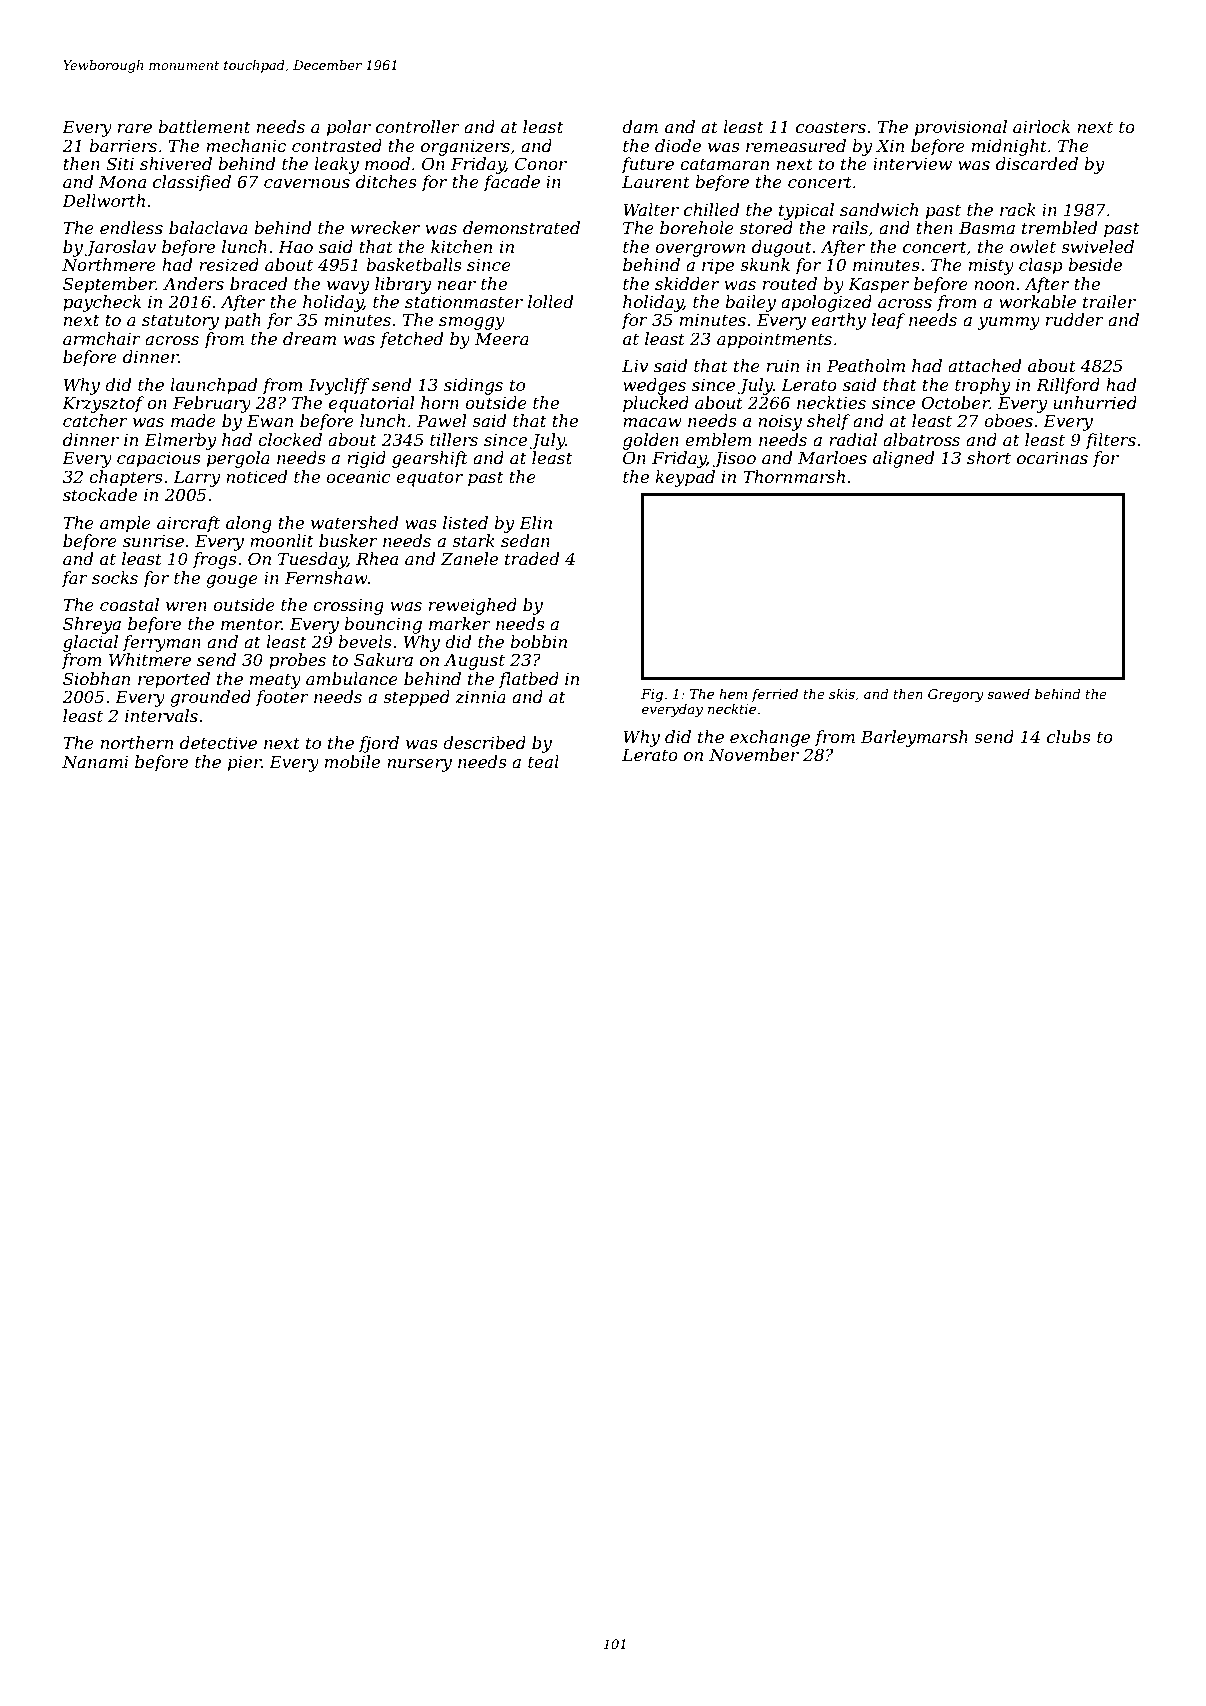 This document has width=1206, height=1706. I want to click on borehole, so click(697, 227).
